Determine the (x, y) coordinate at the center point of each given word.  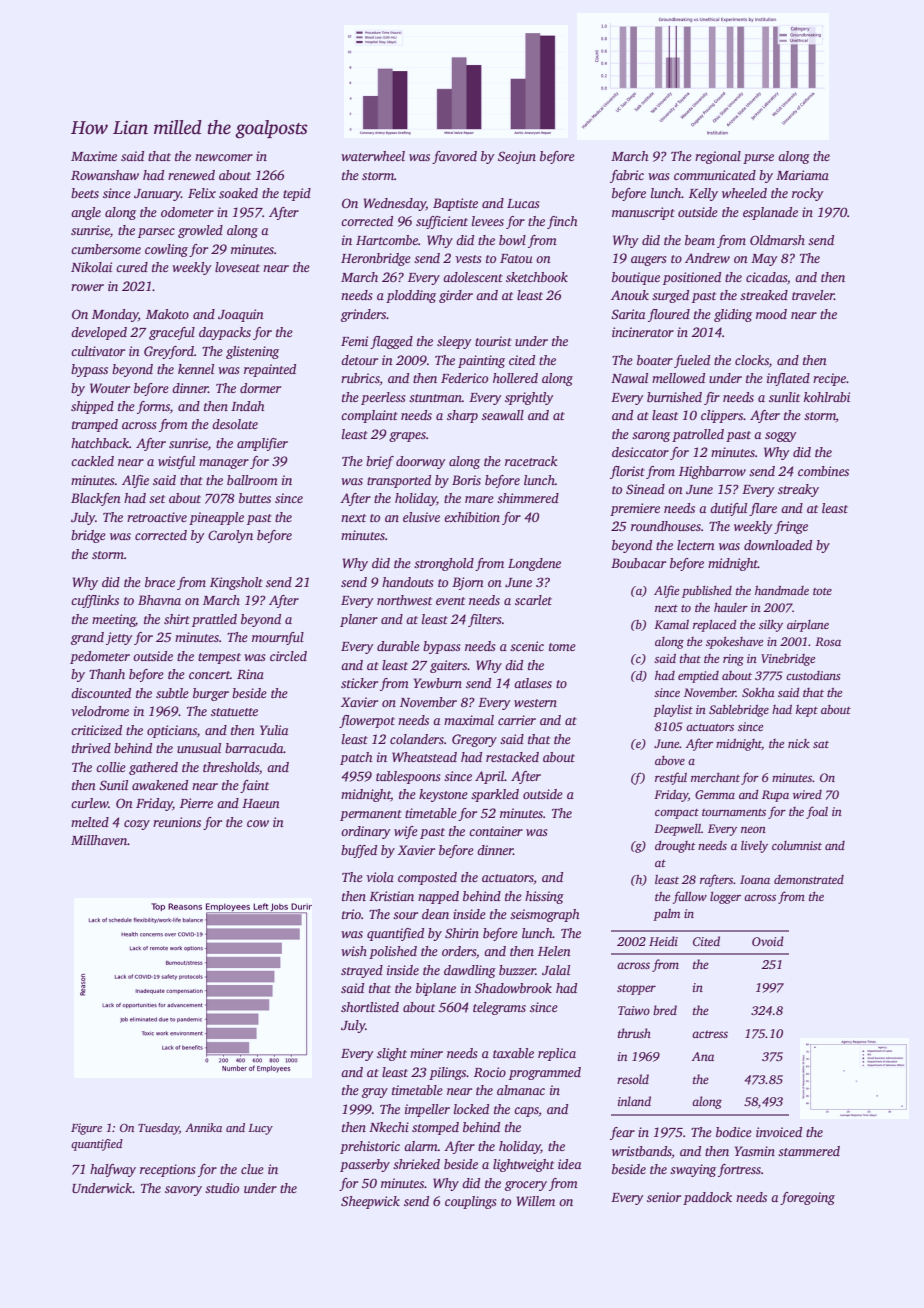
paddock (707, 1198)
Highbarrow (712, 472)
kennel (196, 369)
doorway (421, 462)
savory (183, 1191)
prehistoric (370, 1147)
